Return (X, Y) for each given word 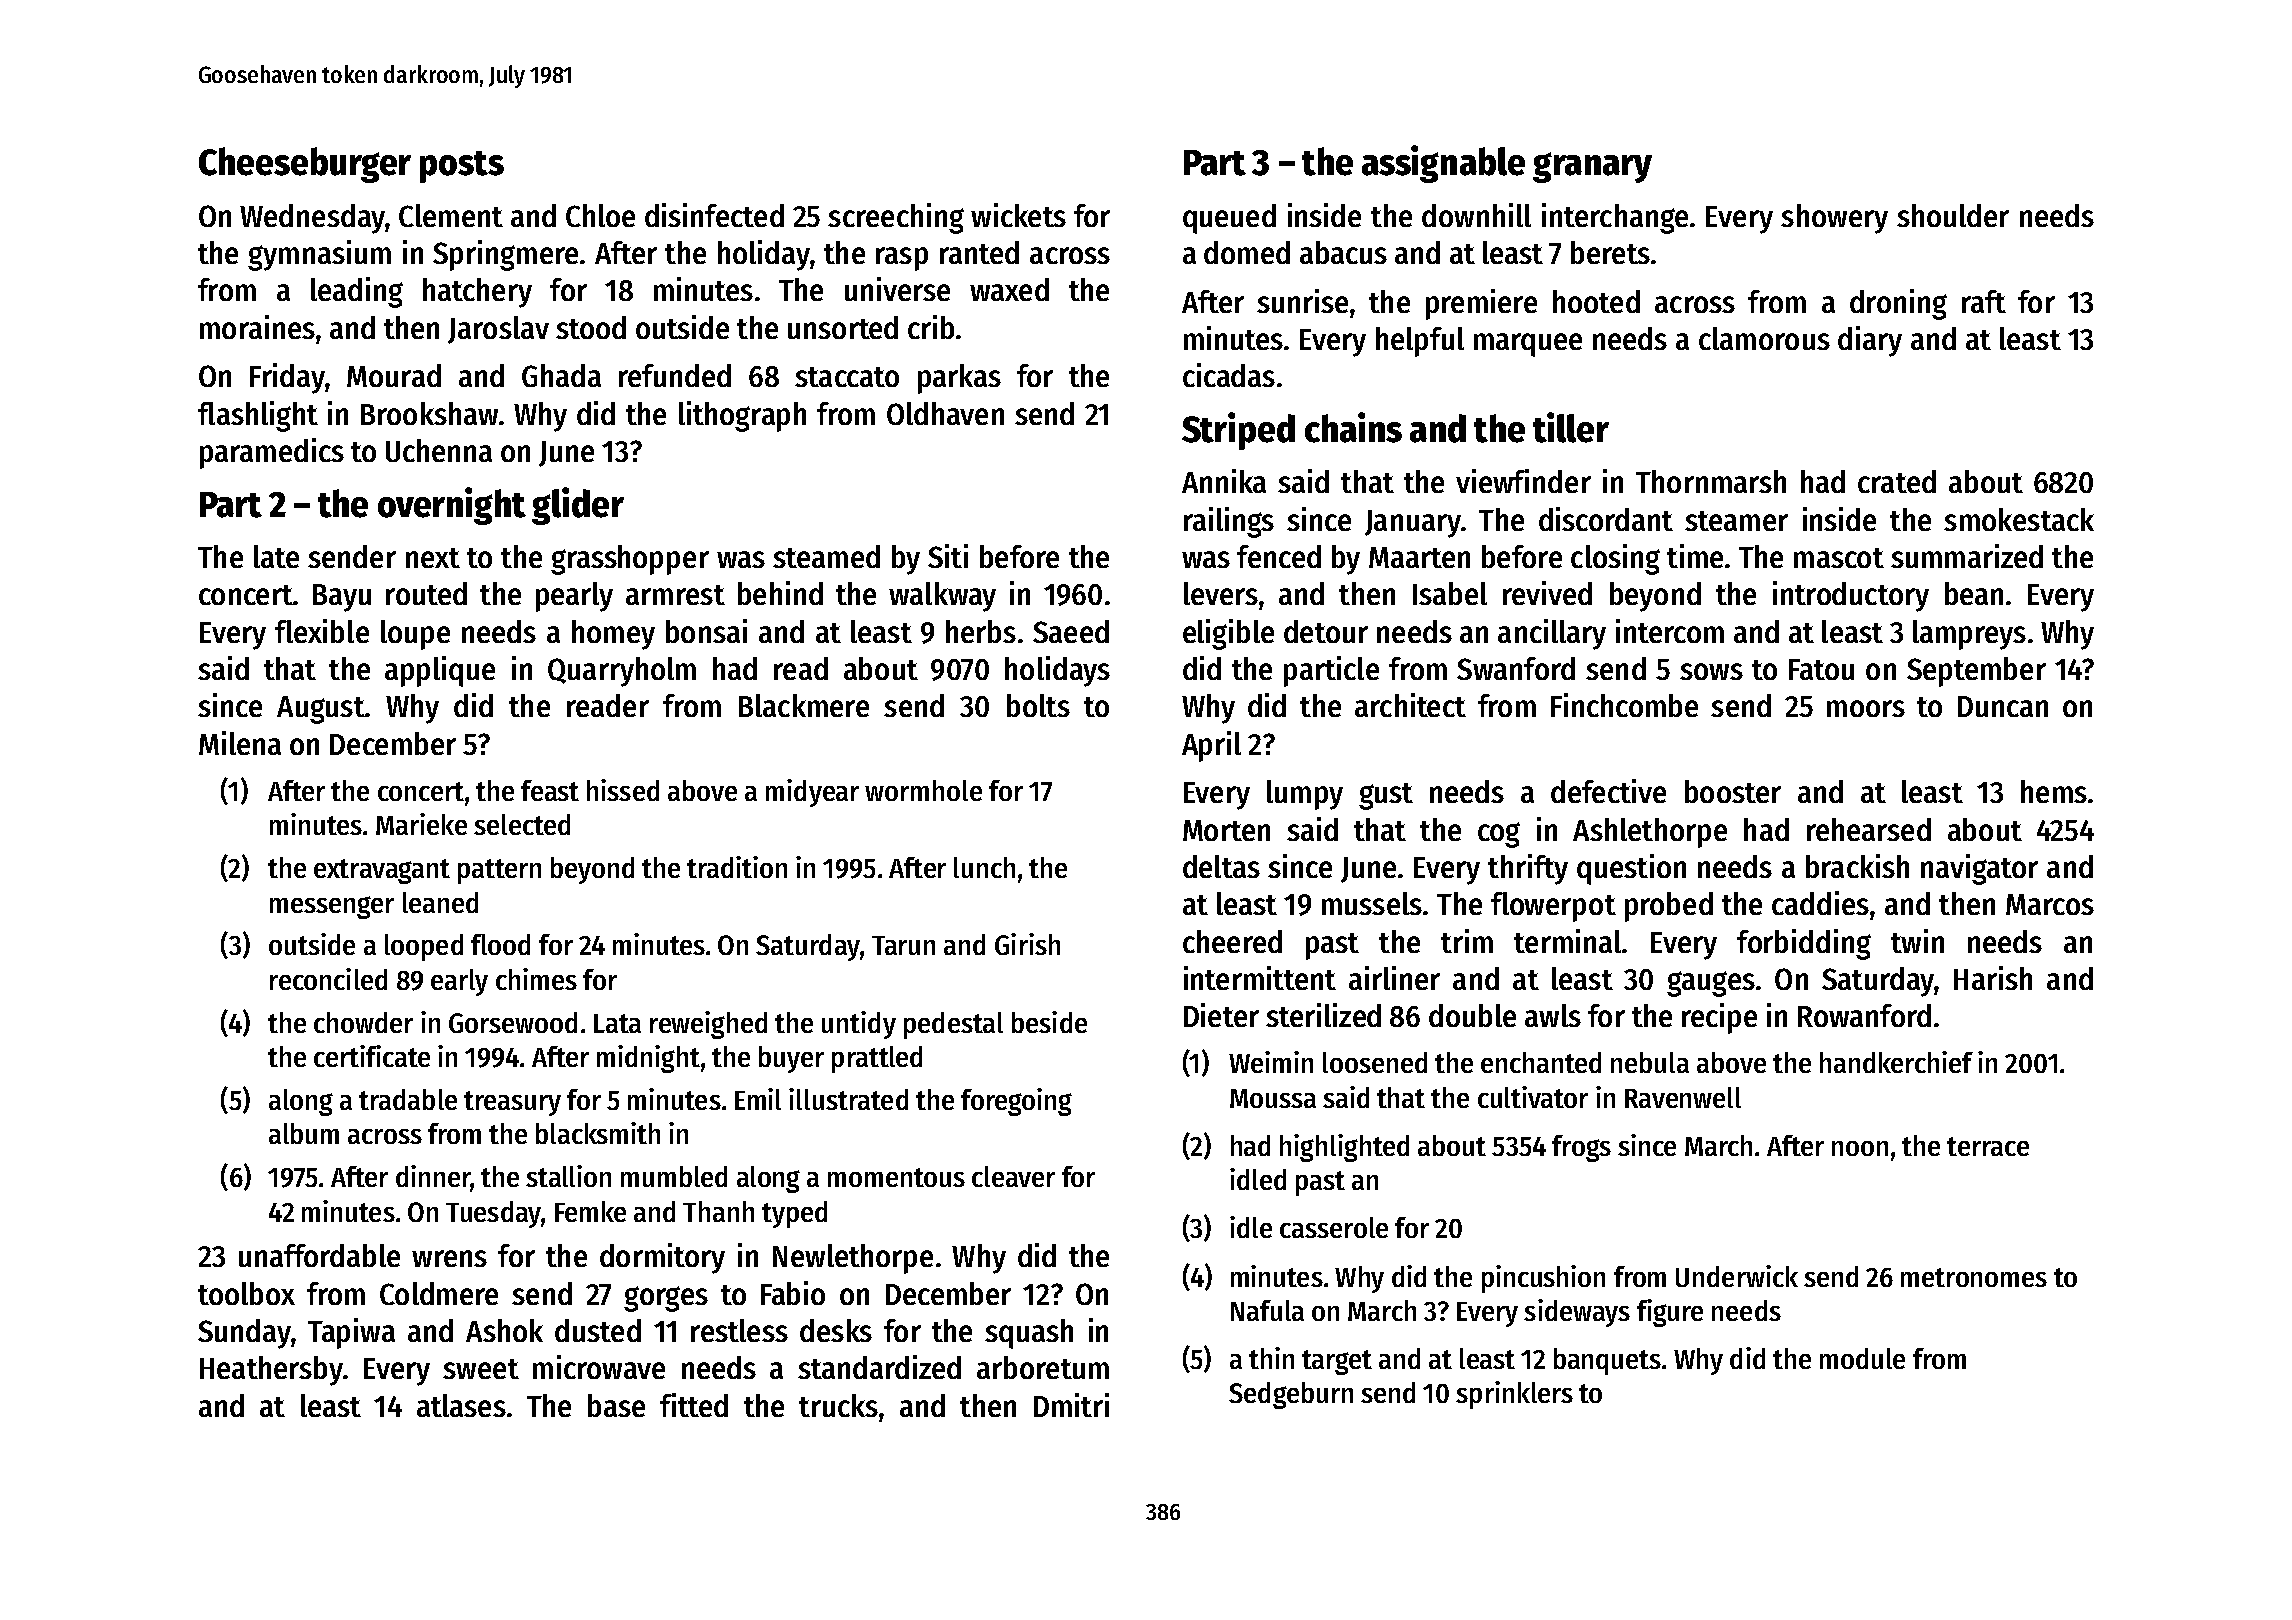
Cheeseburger (305, 165)
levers (1221, 593)
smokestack (2019, 519)
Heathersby (271, 1371)
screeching (896, 218)
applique (440, 671)
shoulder (1953, 215)
